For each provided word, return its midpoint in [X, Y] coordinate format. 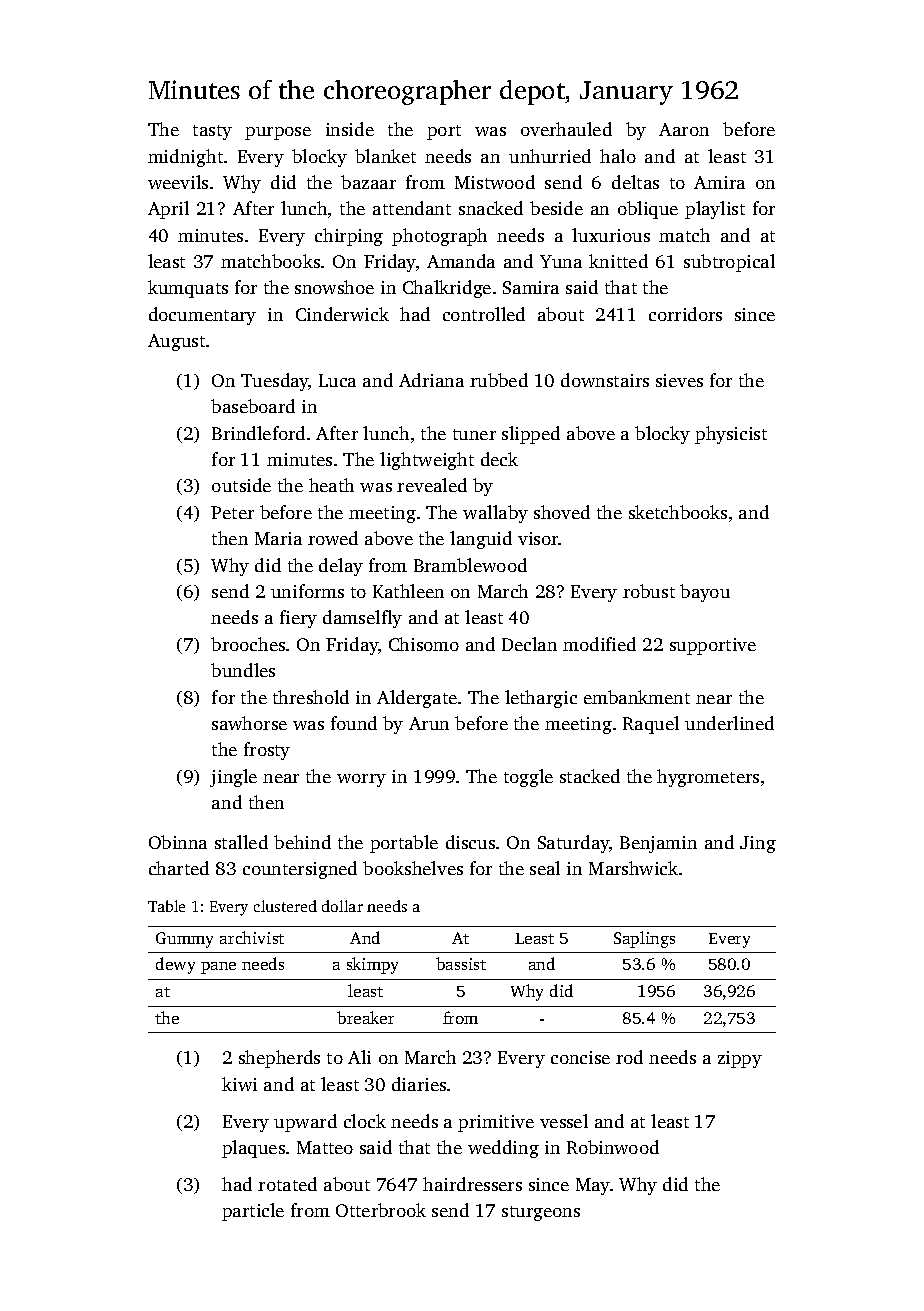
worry [361, 780]
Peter [232, 512]
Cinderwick [342, 314]
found [354, 723]
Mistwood [495, 182]
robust [649, 591]
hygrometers [708, 778]
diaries [419, 1084]
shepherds [279, 1059]
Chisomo [424, 644]
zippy [740, 1059]
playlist [715, 210]
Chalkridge [447, 289]
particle [253, 1212]
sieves [679, 380]
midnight [185, 158]
